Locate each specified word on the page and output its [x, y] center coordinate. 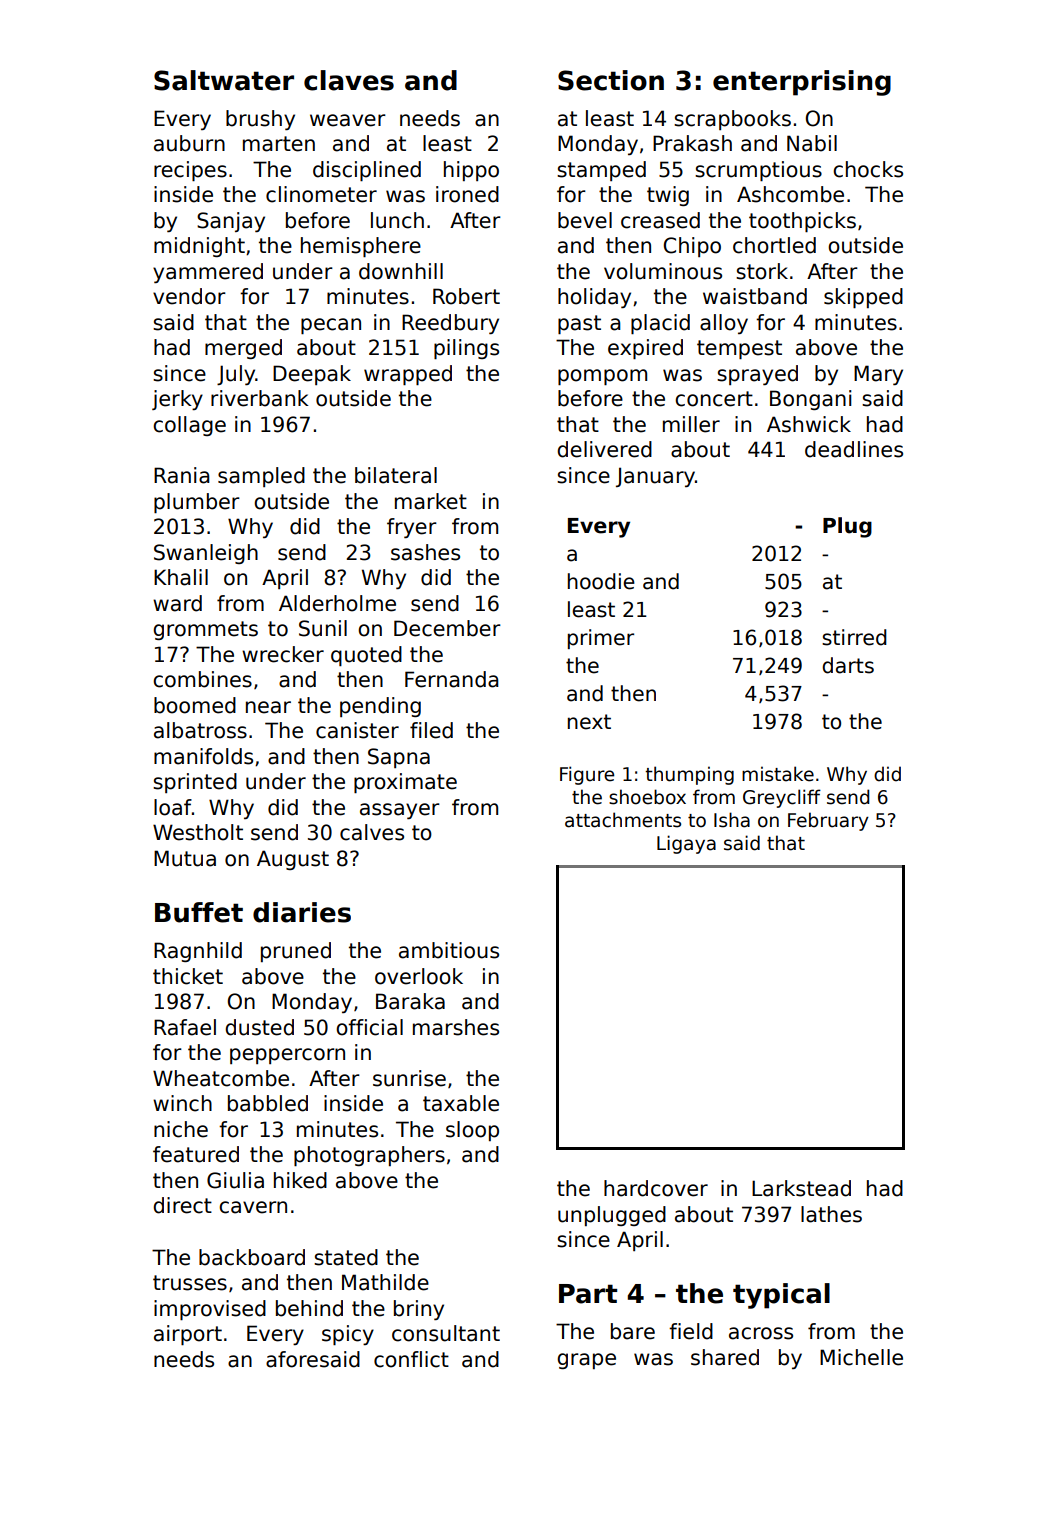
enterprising [802, 83]
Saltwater [224, 80]
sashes [425, 552]
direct [182, 1205]
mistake [778, 774]
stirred [854, 637]
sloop [472, 1131]
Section [611, 80]
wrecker [283, 654]
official [369, 1027]
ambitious [449, 950]
